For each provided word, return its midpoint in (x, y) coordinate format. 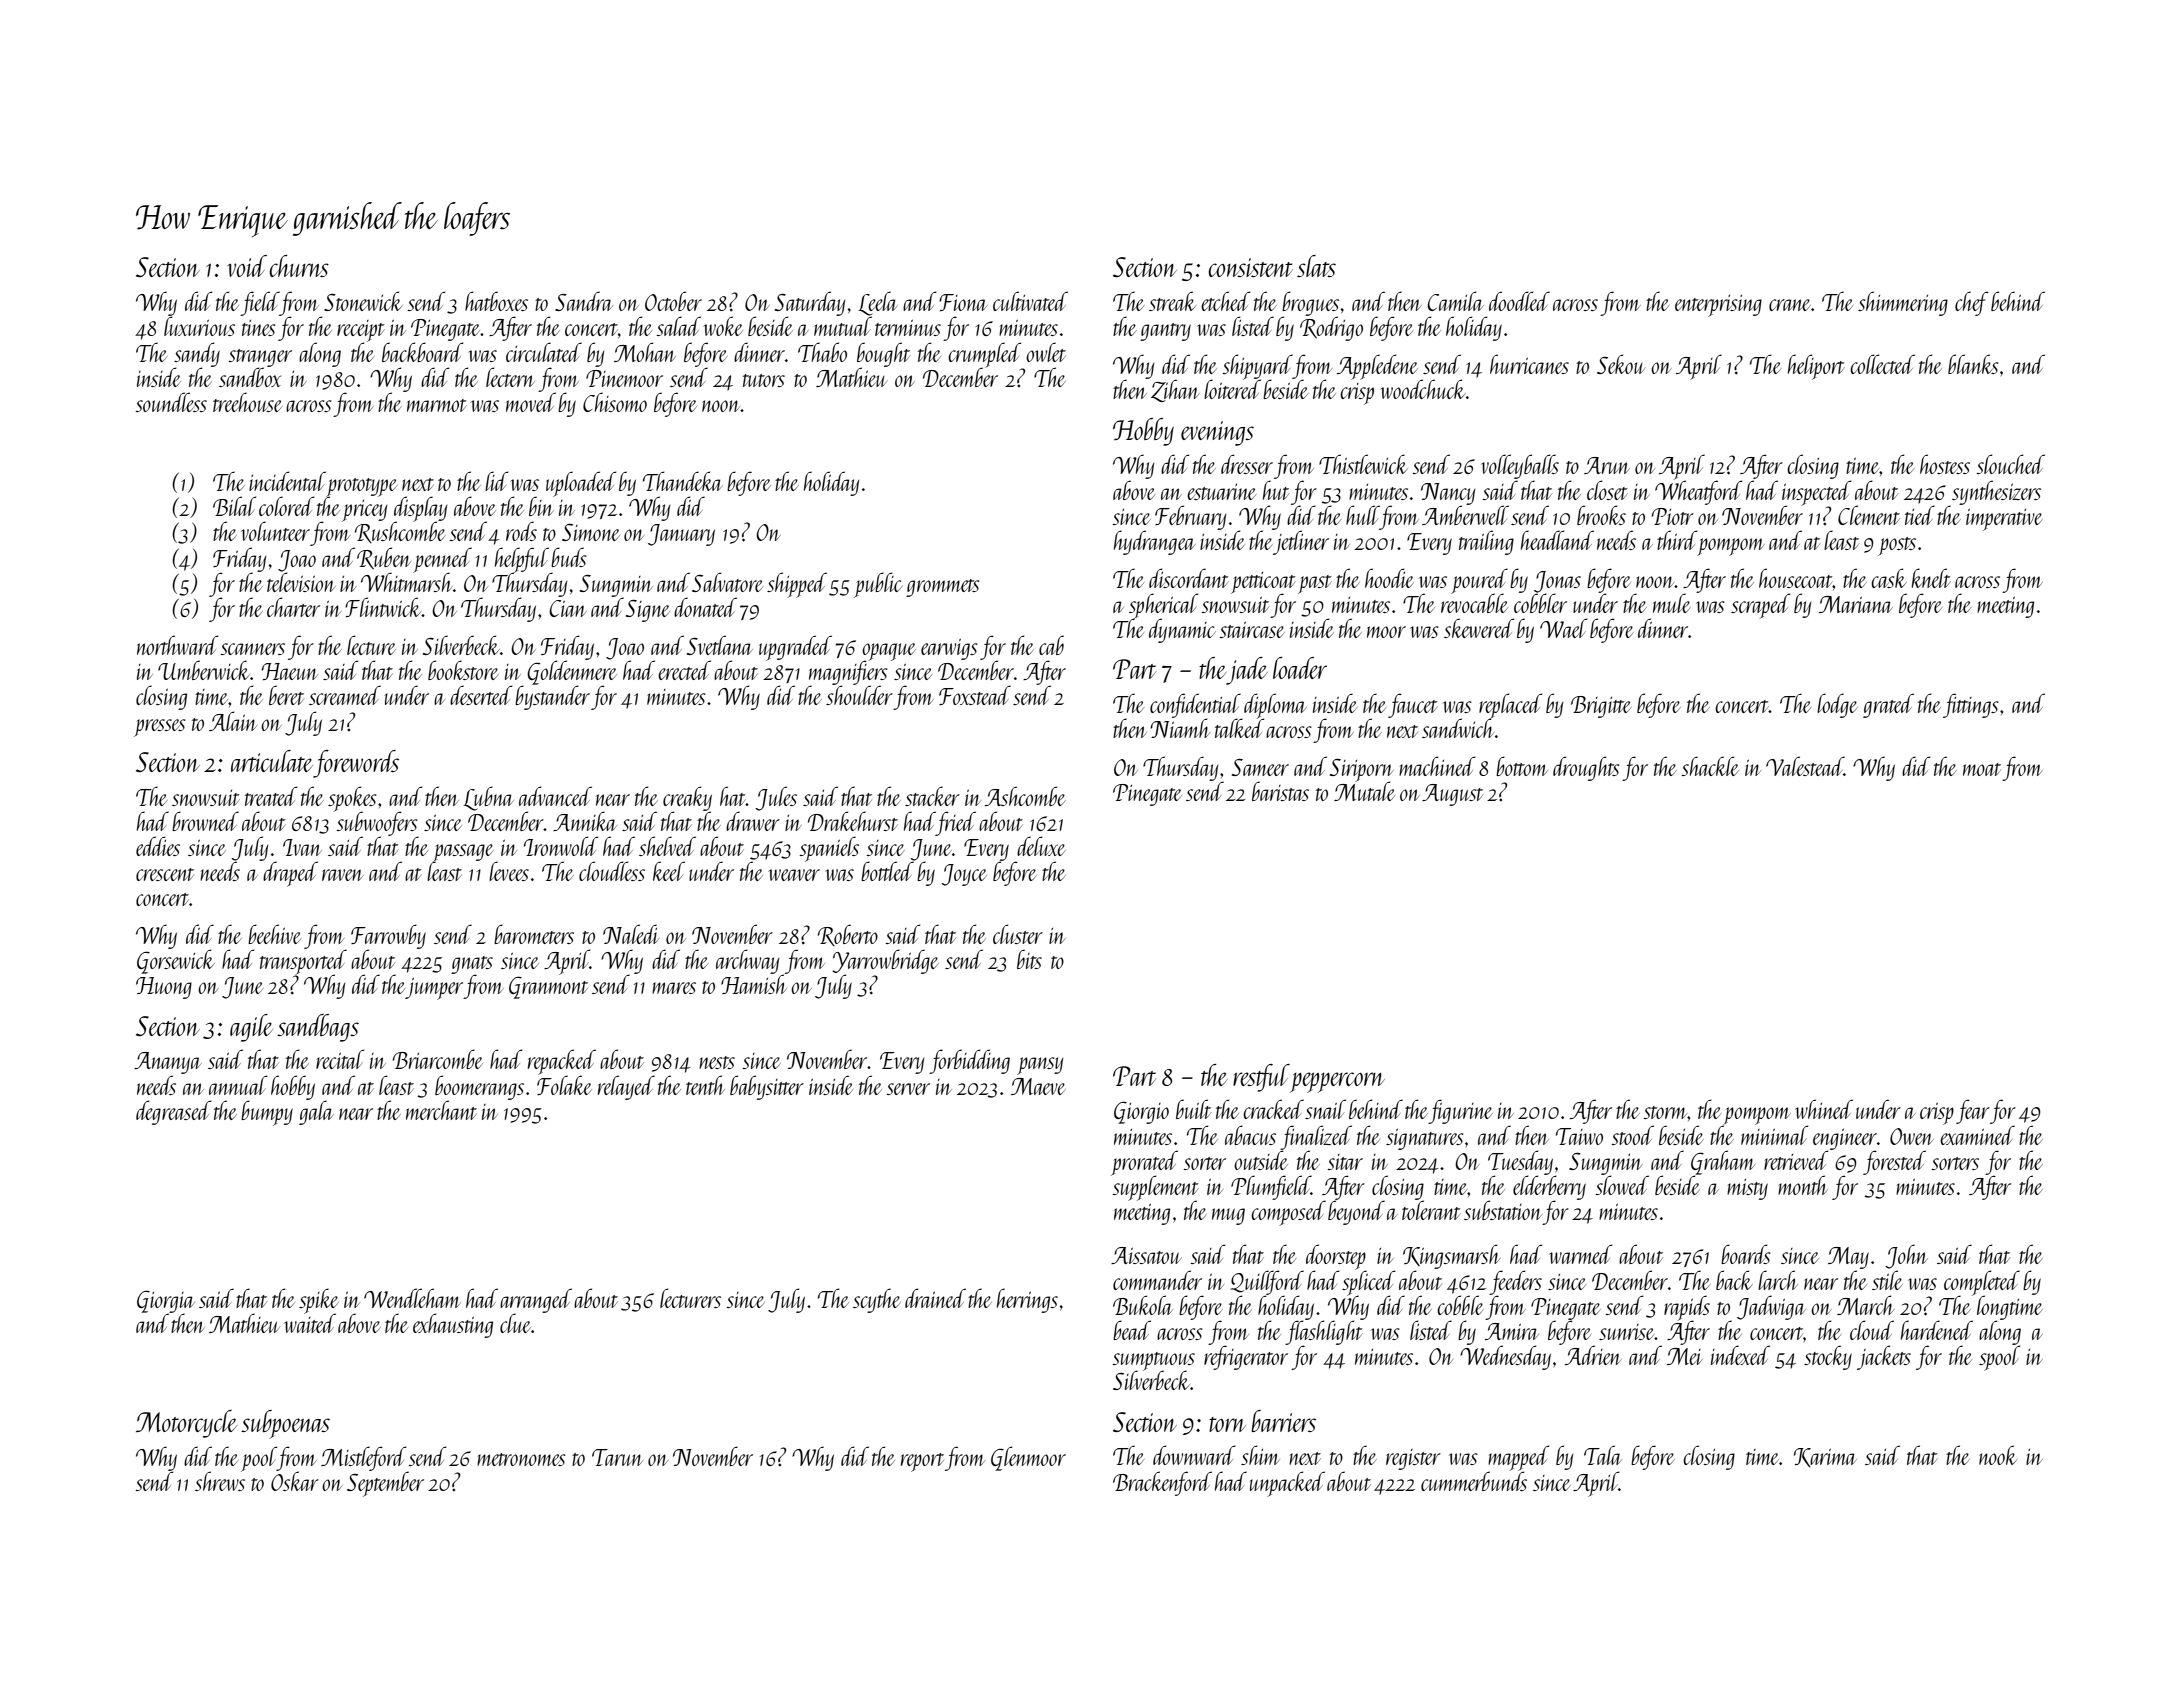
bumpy (267, 1113)
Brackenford (1162, 1483)
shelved (667, 846)
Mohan (645, 352)
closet (1607, 490)
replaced (1510, 706)
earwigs (949, 649)
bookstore (463, 670)
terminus (908, 328)
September (385, 1484)
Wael (1563, 628)
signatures (1425, 1139)
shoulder (859, 695)
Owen (1912, 1136)
